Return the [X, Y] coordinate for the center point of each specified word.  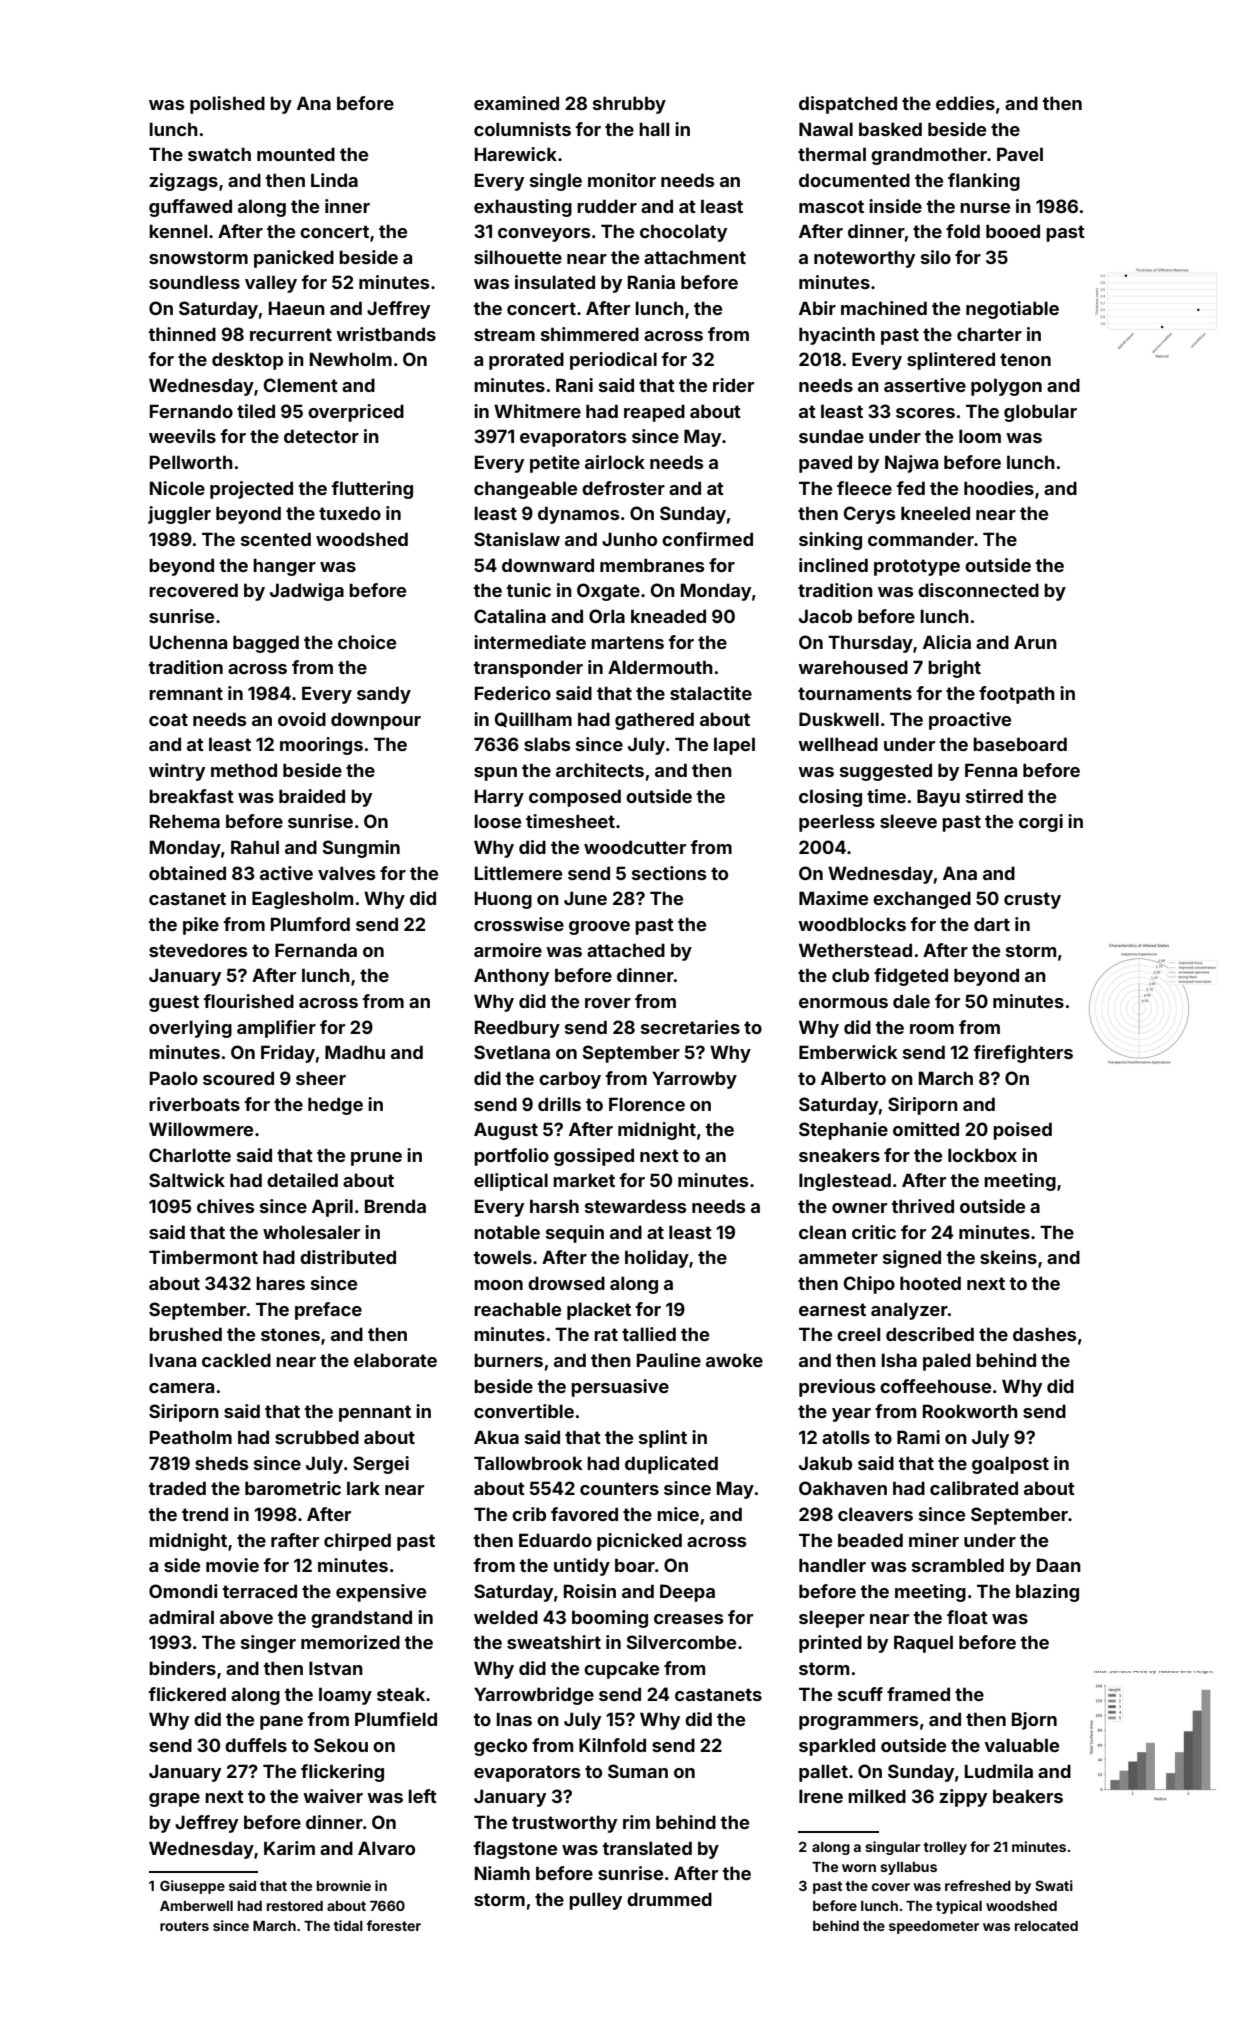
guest [174, 1003]
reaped [654, 413]
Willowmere [201, 1129]
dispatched [848, 105]
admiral [181, 1617]
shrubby [629, 105]
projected [251, 490]
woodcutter [635, 847]
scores [925, 413]
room [932, 1029]
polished [227, 105]
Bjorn [1034, 1721]
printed [830, 1644]
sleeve [908, 821]
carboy [570, 1080]
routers [184, 1926]
